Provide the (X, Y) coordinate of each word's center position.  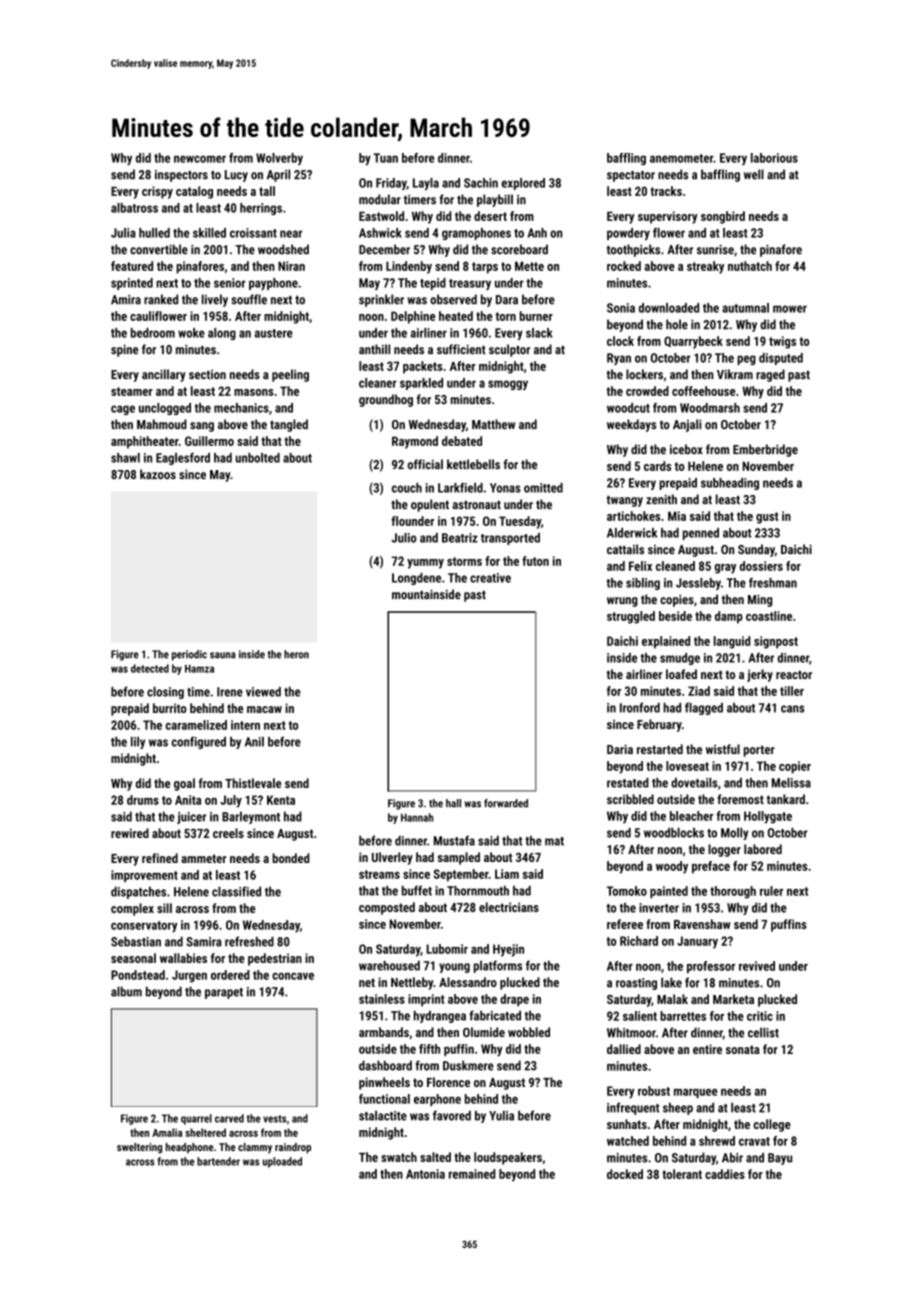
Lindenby (409, 267)
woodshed (283, 249)
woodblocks (674, 833)
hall (453, 803)
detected (150, 668)
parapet (224, 993)
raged (770, 375)
